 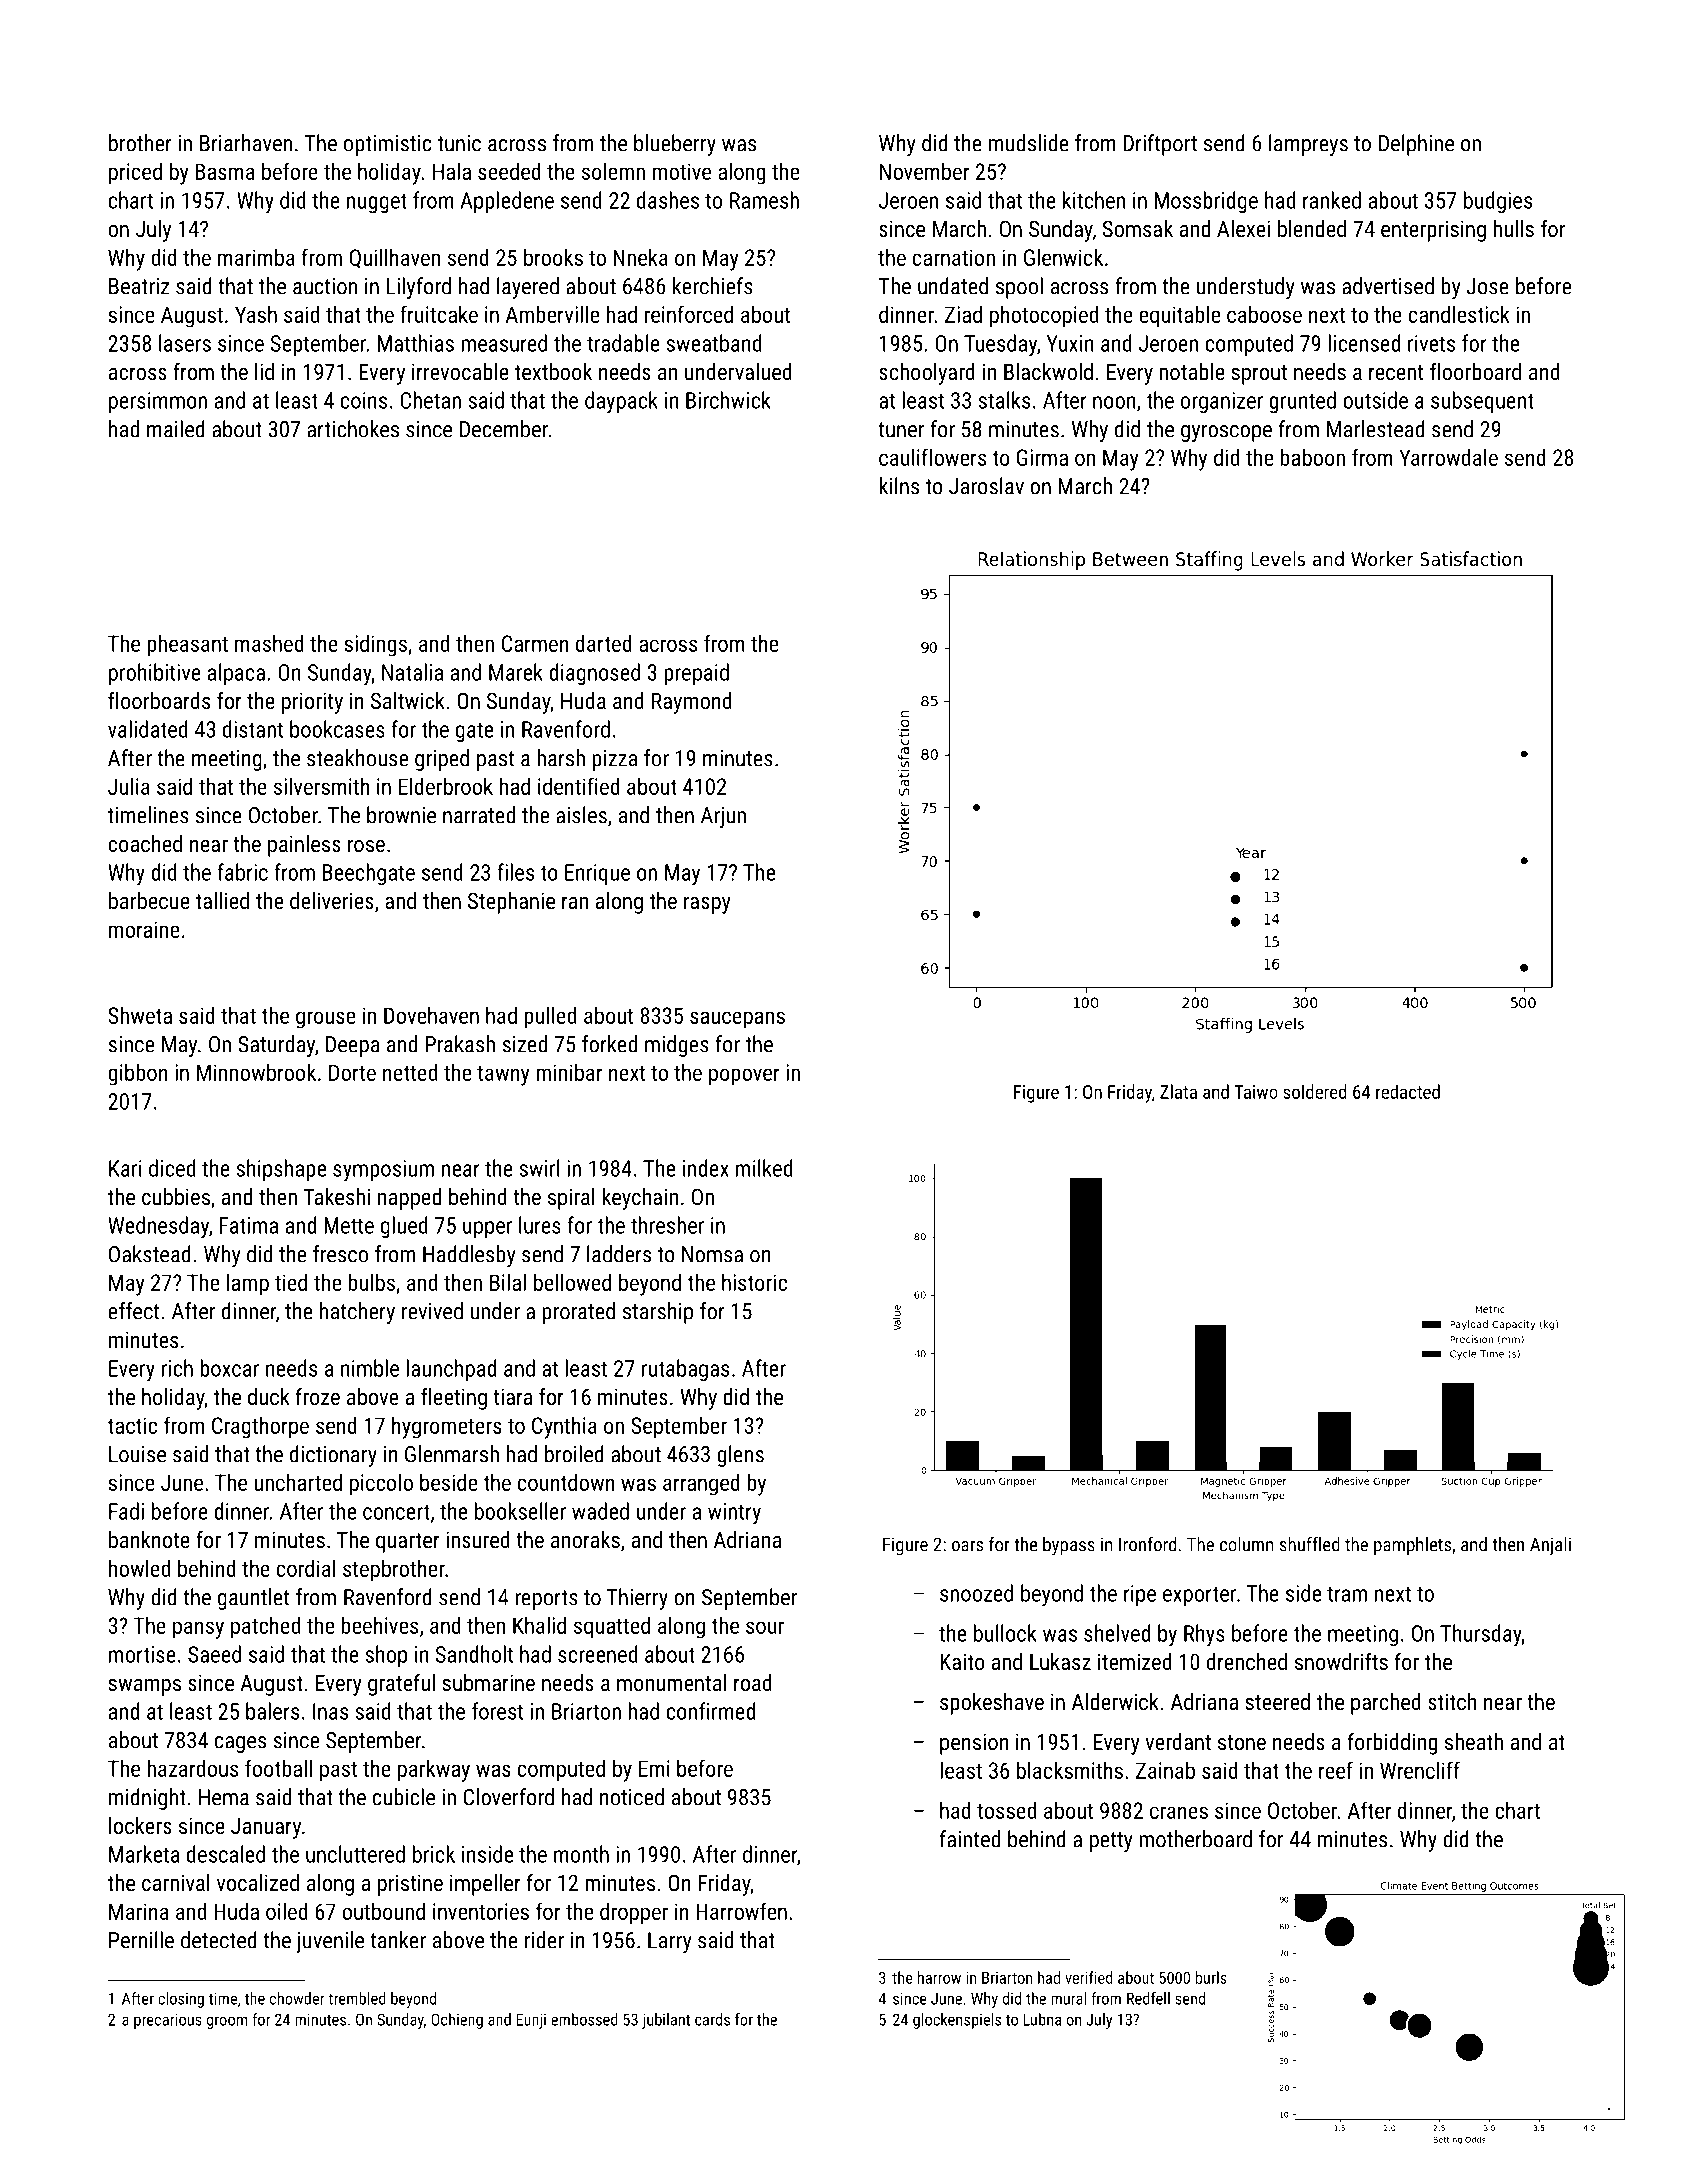 I want to click on Fadi, so click(x=126, y=1511).
